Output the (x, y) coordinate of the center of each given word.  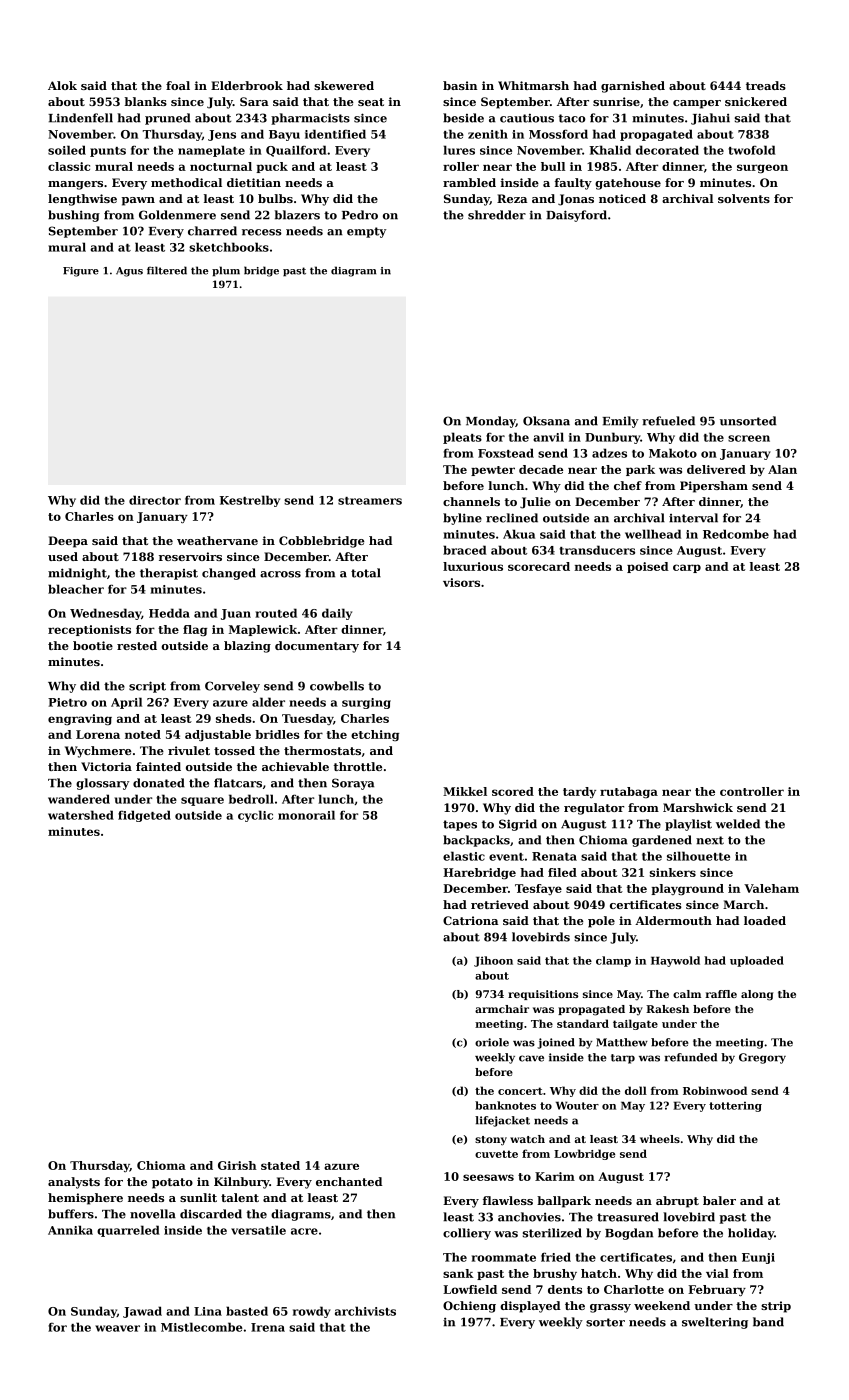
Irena (268, 1327)
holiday (751, 1234)
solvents (744, 198)
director (155, 500)
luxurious (473, 566)
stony (491, 1141)
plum (226, 271)
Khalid (610, 150)
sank (458, 1273)
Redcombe (736, 534)
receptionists (89, 630)
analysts (74, 1183)
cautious (527, 118)
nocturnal (221, 166)
